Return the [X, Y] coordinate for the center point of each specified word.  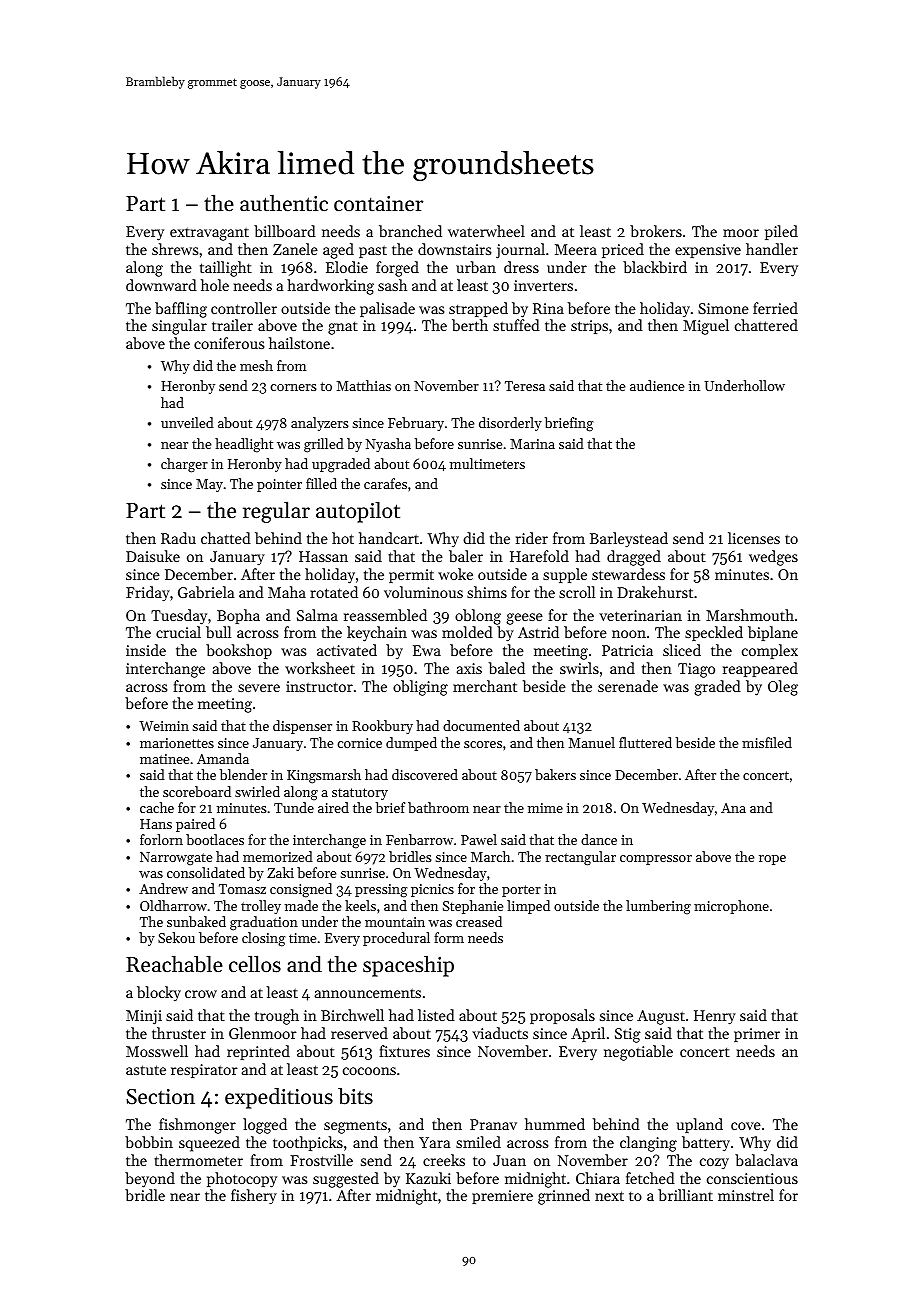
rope [772, 860]
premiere [502, 1197]
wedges [773, 558]
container [378, 204]
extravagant [209, 234]
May [209, 485]
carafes [385, 483]
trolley [261, 907]
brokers [656, 231]
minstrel [746, 1195]
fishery [254, 1197]
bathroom [438, 807]
